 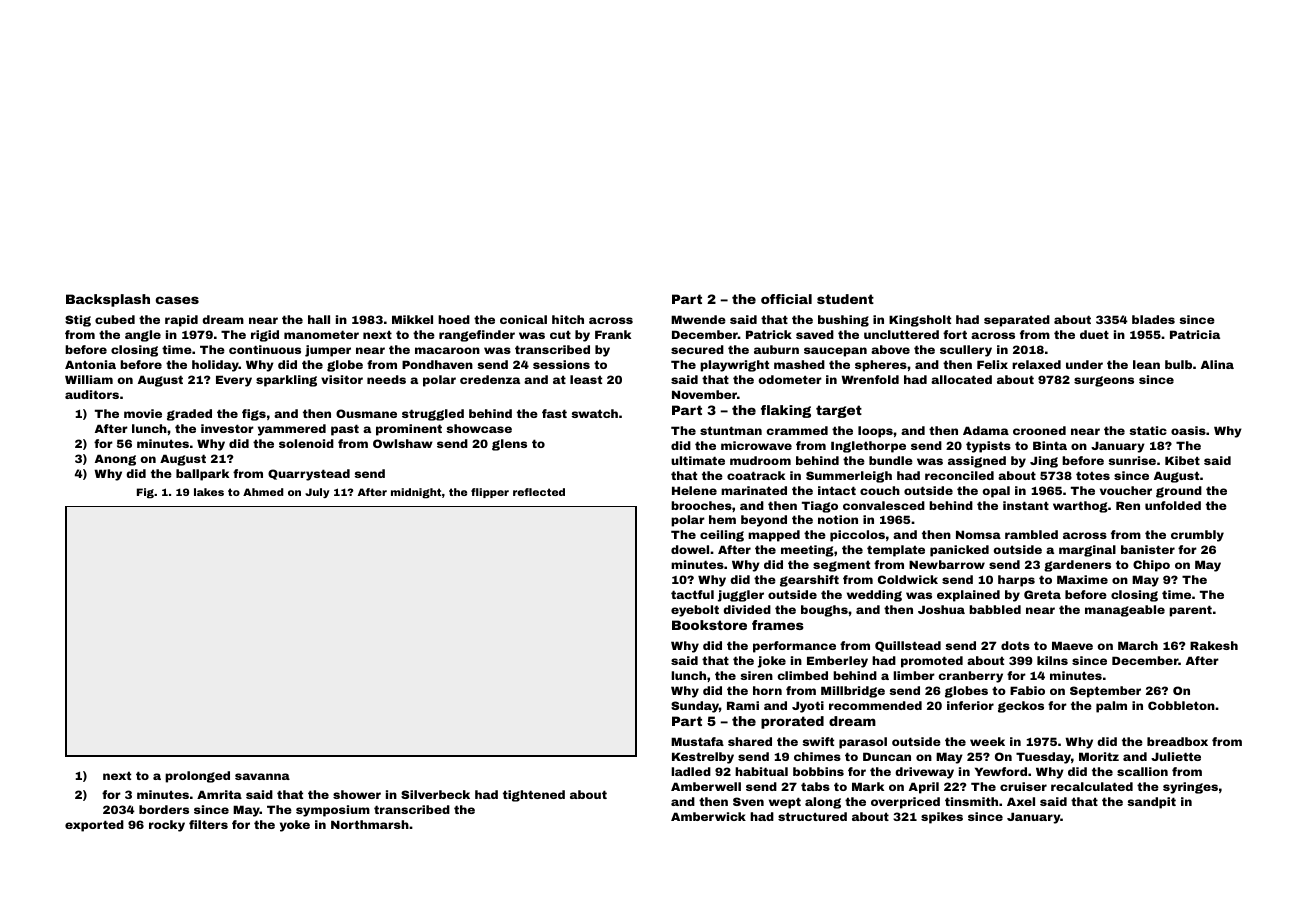 What do you see at coordinates (108, 300) in the screenshot?
I see `Backsplash` at bounding box center [108, 300].
